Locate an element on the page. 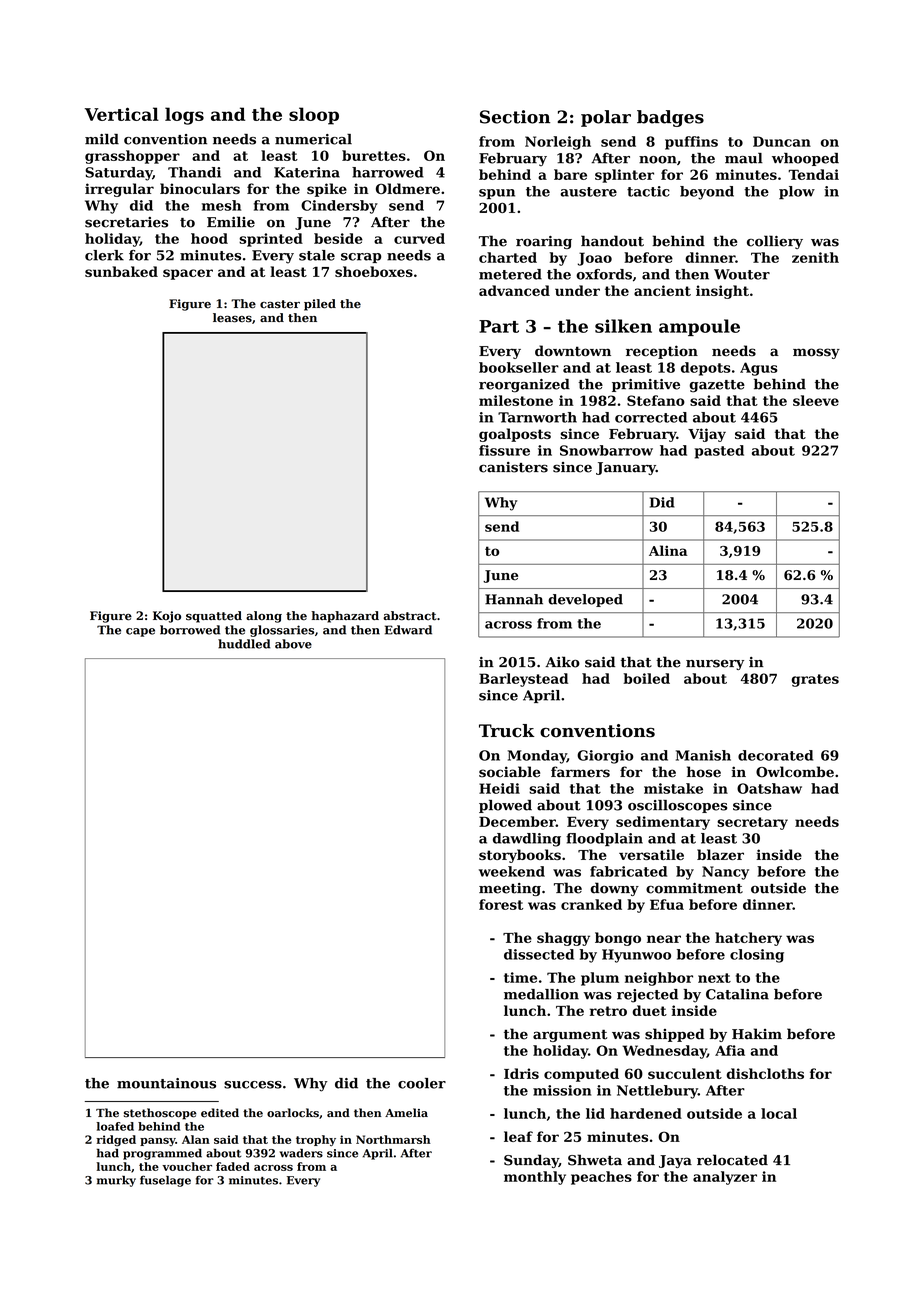 The image size is (924, 1308). decorated is located at coordinates (775, 755).
